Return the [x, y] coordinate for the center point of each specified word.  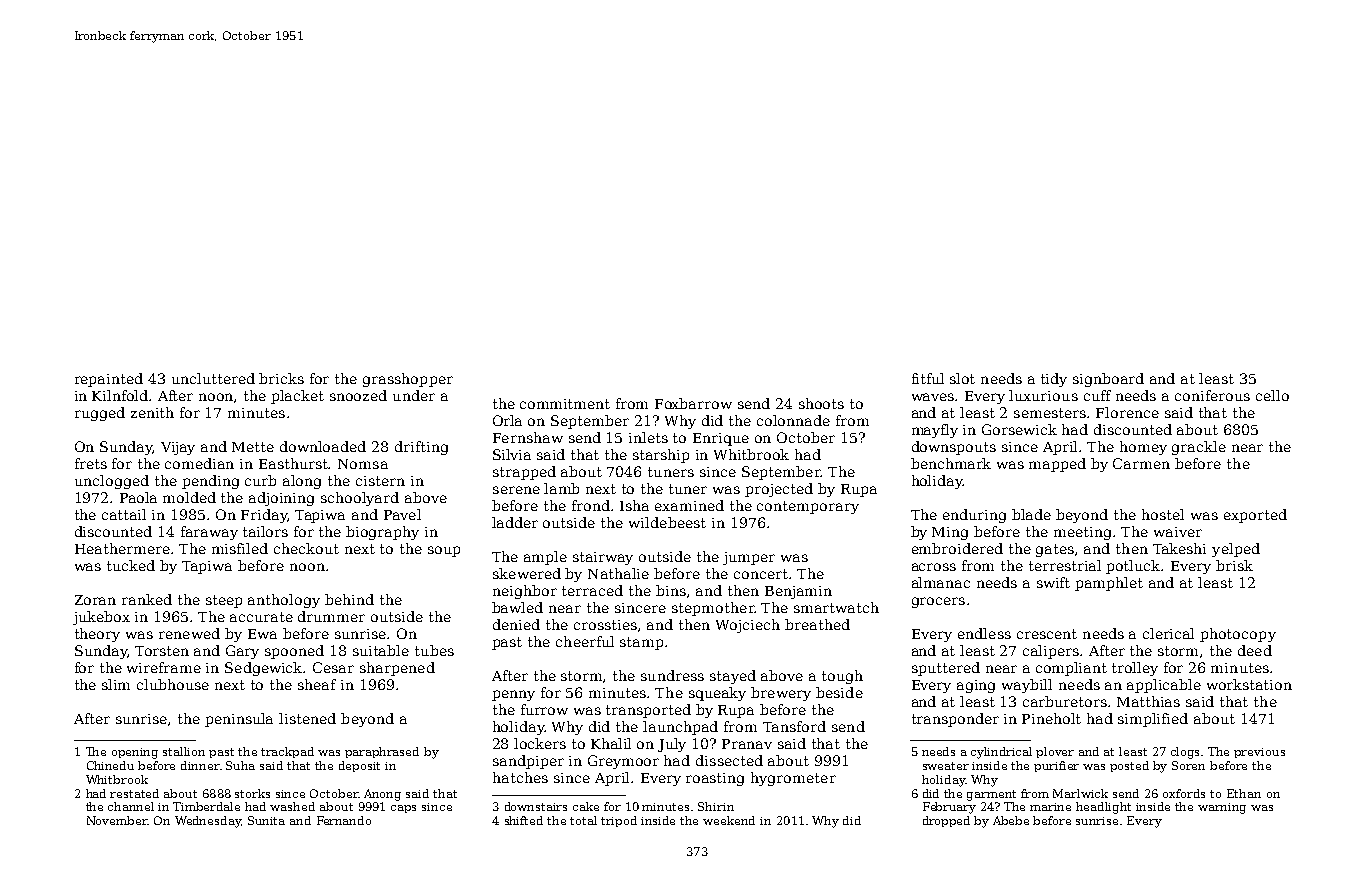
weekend [729, 820]
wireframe [164, 667]
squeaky [717, 694]
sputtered [946, 669]
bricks [281, 378]
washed [292, 806]
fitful [928, 378]
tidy [1054, 380]
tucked [131, 565]
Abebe [1011, 820]
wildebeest [667, 522]
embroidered [957, 548]
